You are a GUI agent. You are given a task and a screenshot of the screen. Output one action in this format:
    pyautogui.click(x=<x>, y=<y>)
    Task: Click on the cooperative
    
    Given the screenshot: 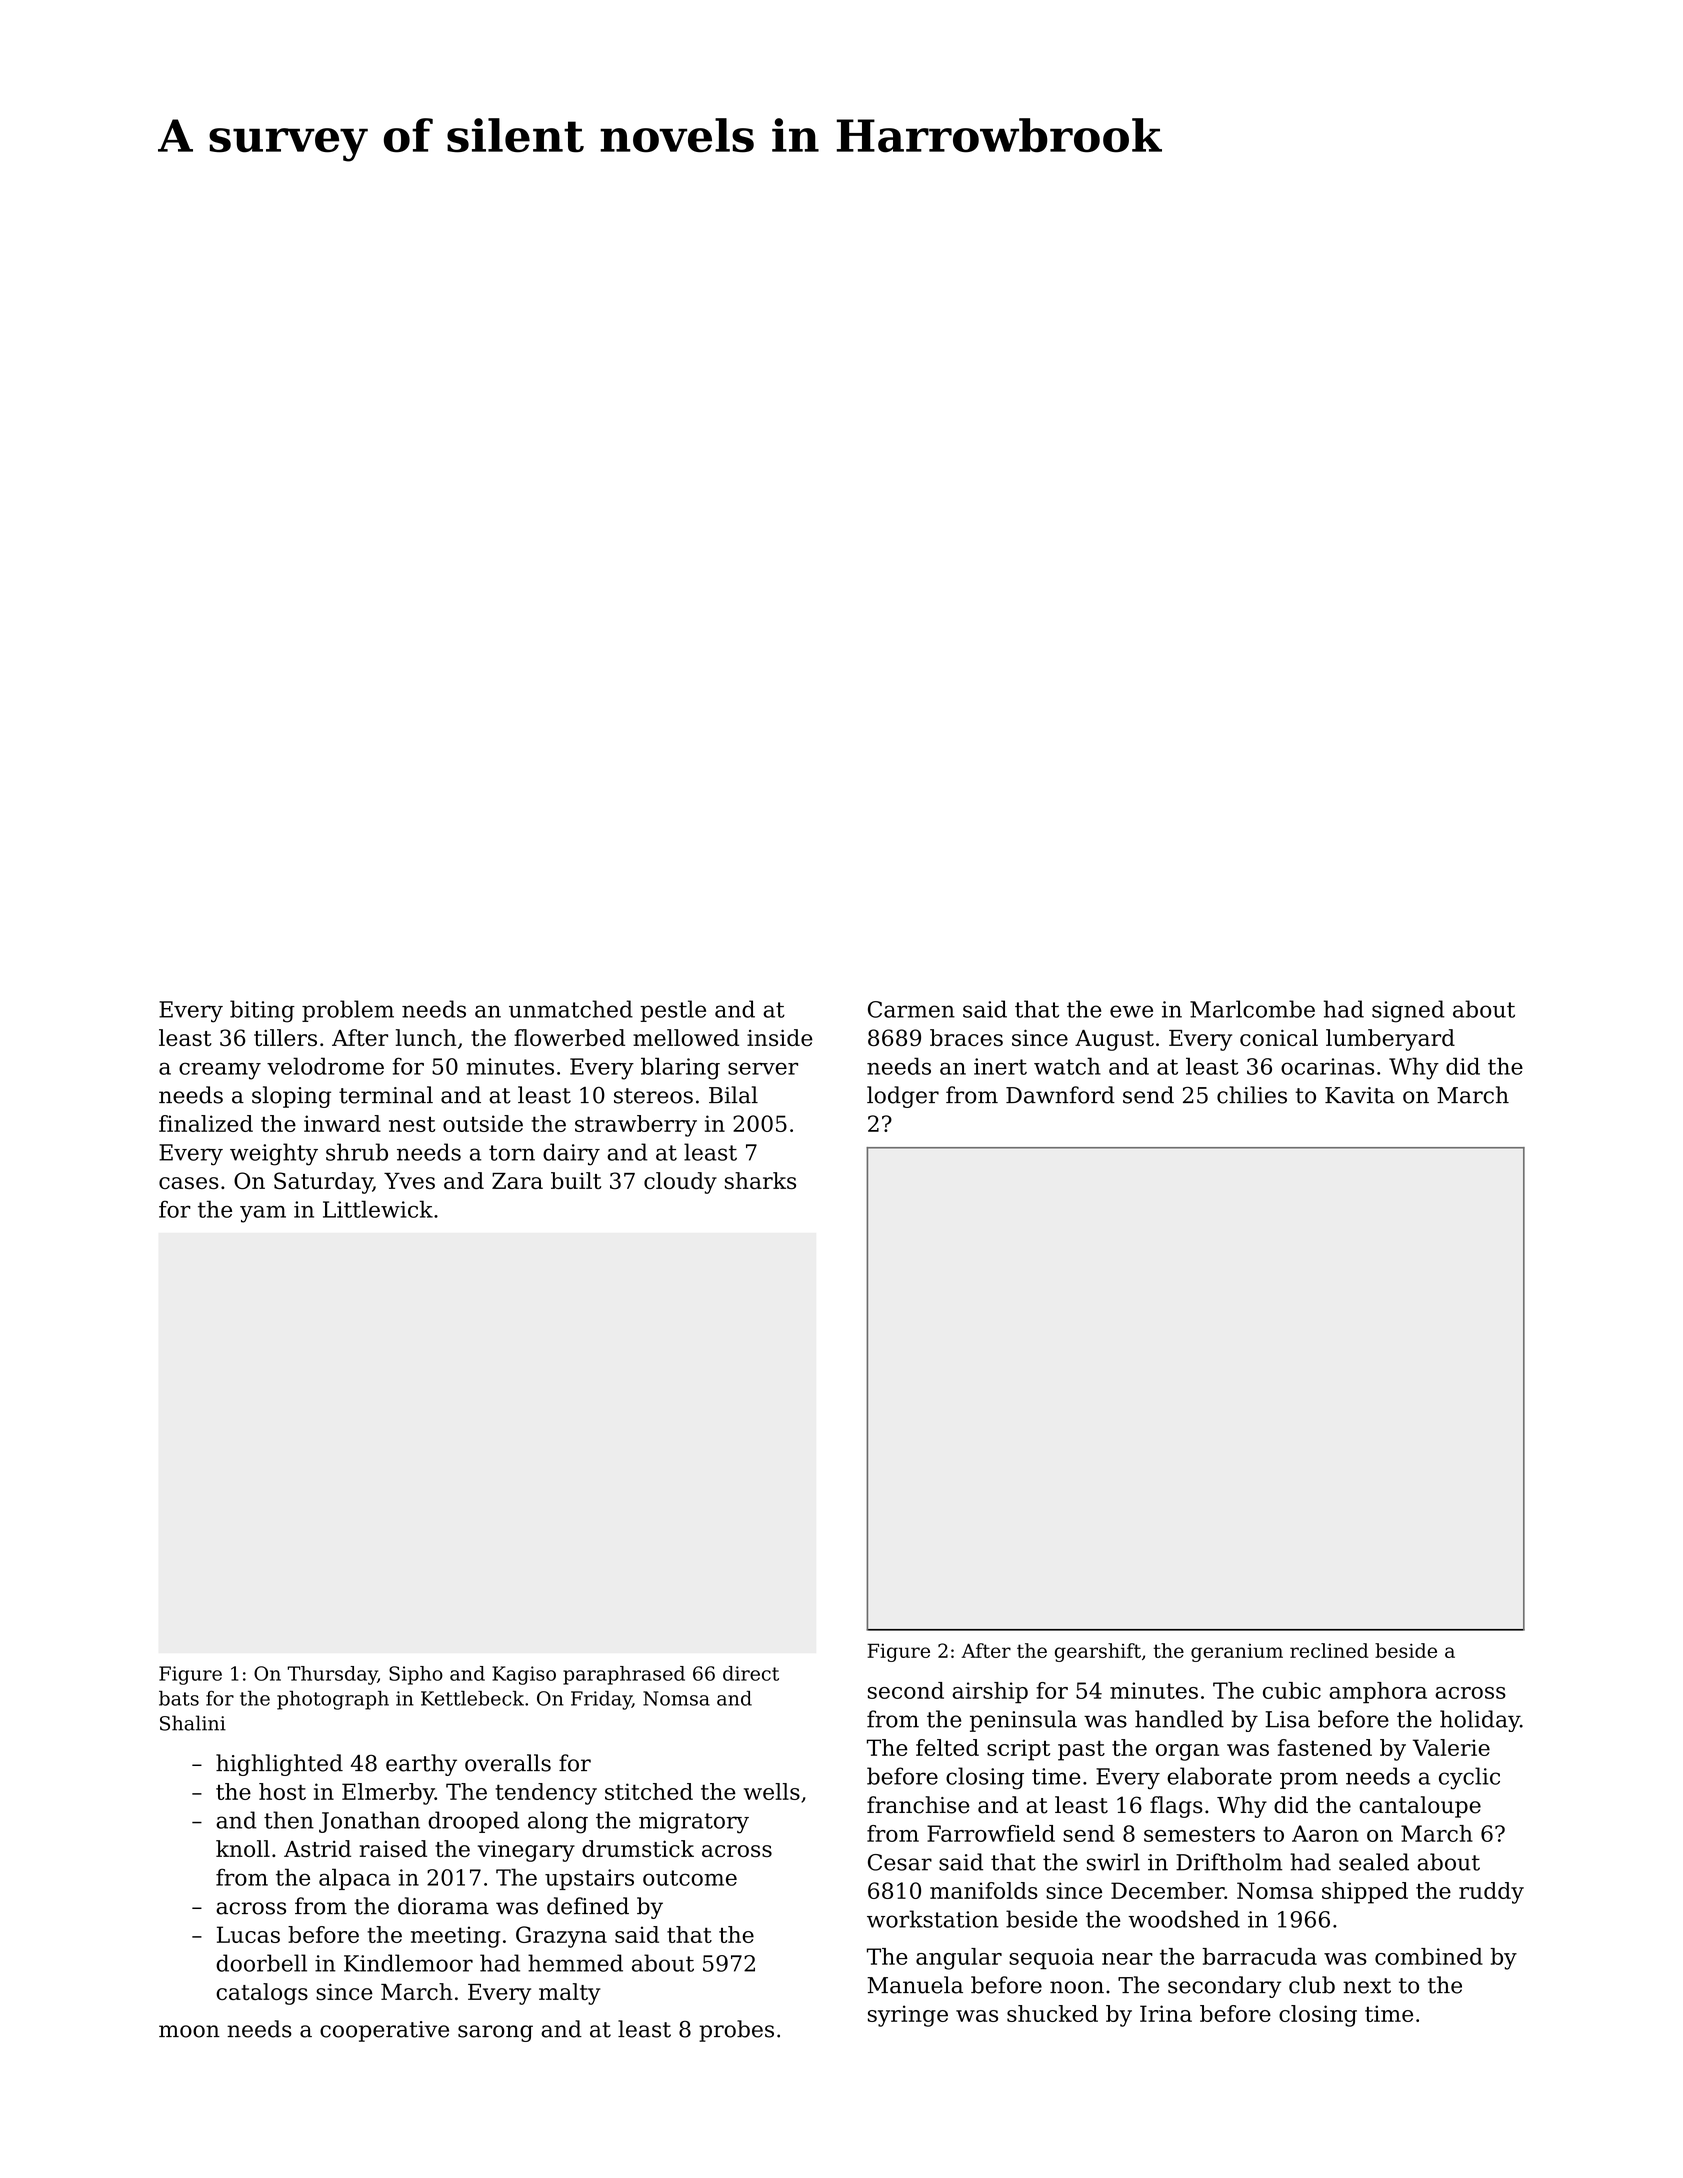 What is the action you would take?
    pyautogui.click(x=384, y=2031)
